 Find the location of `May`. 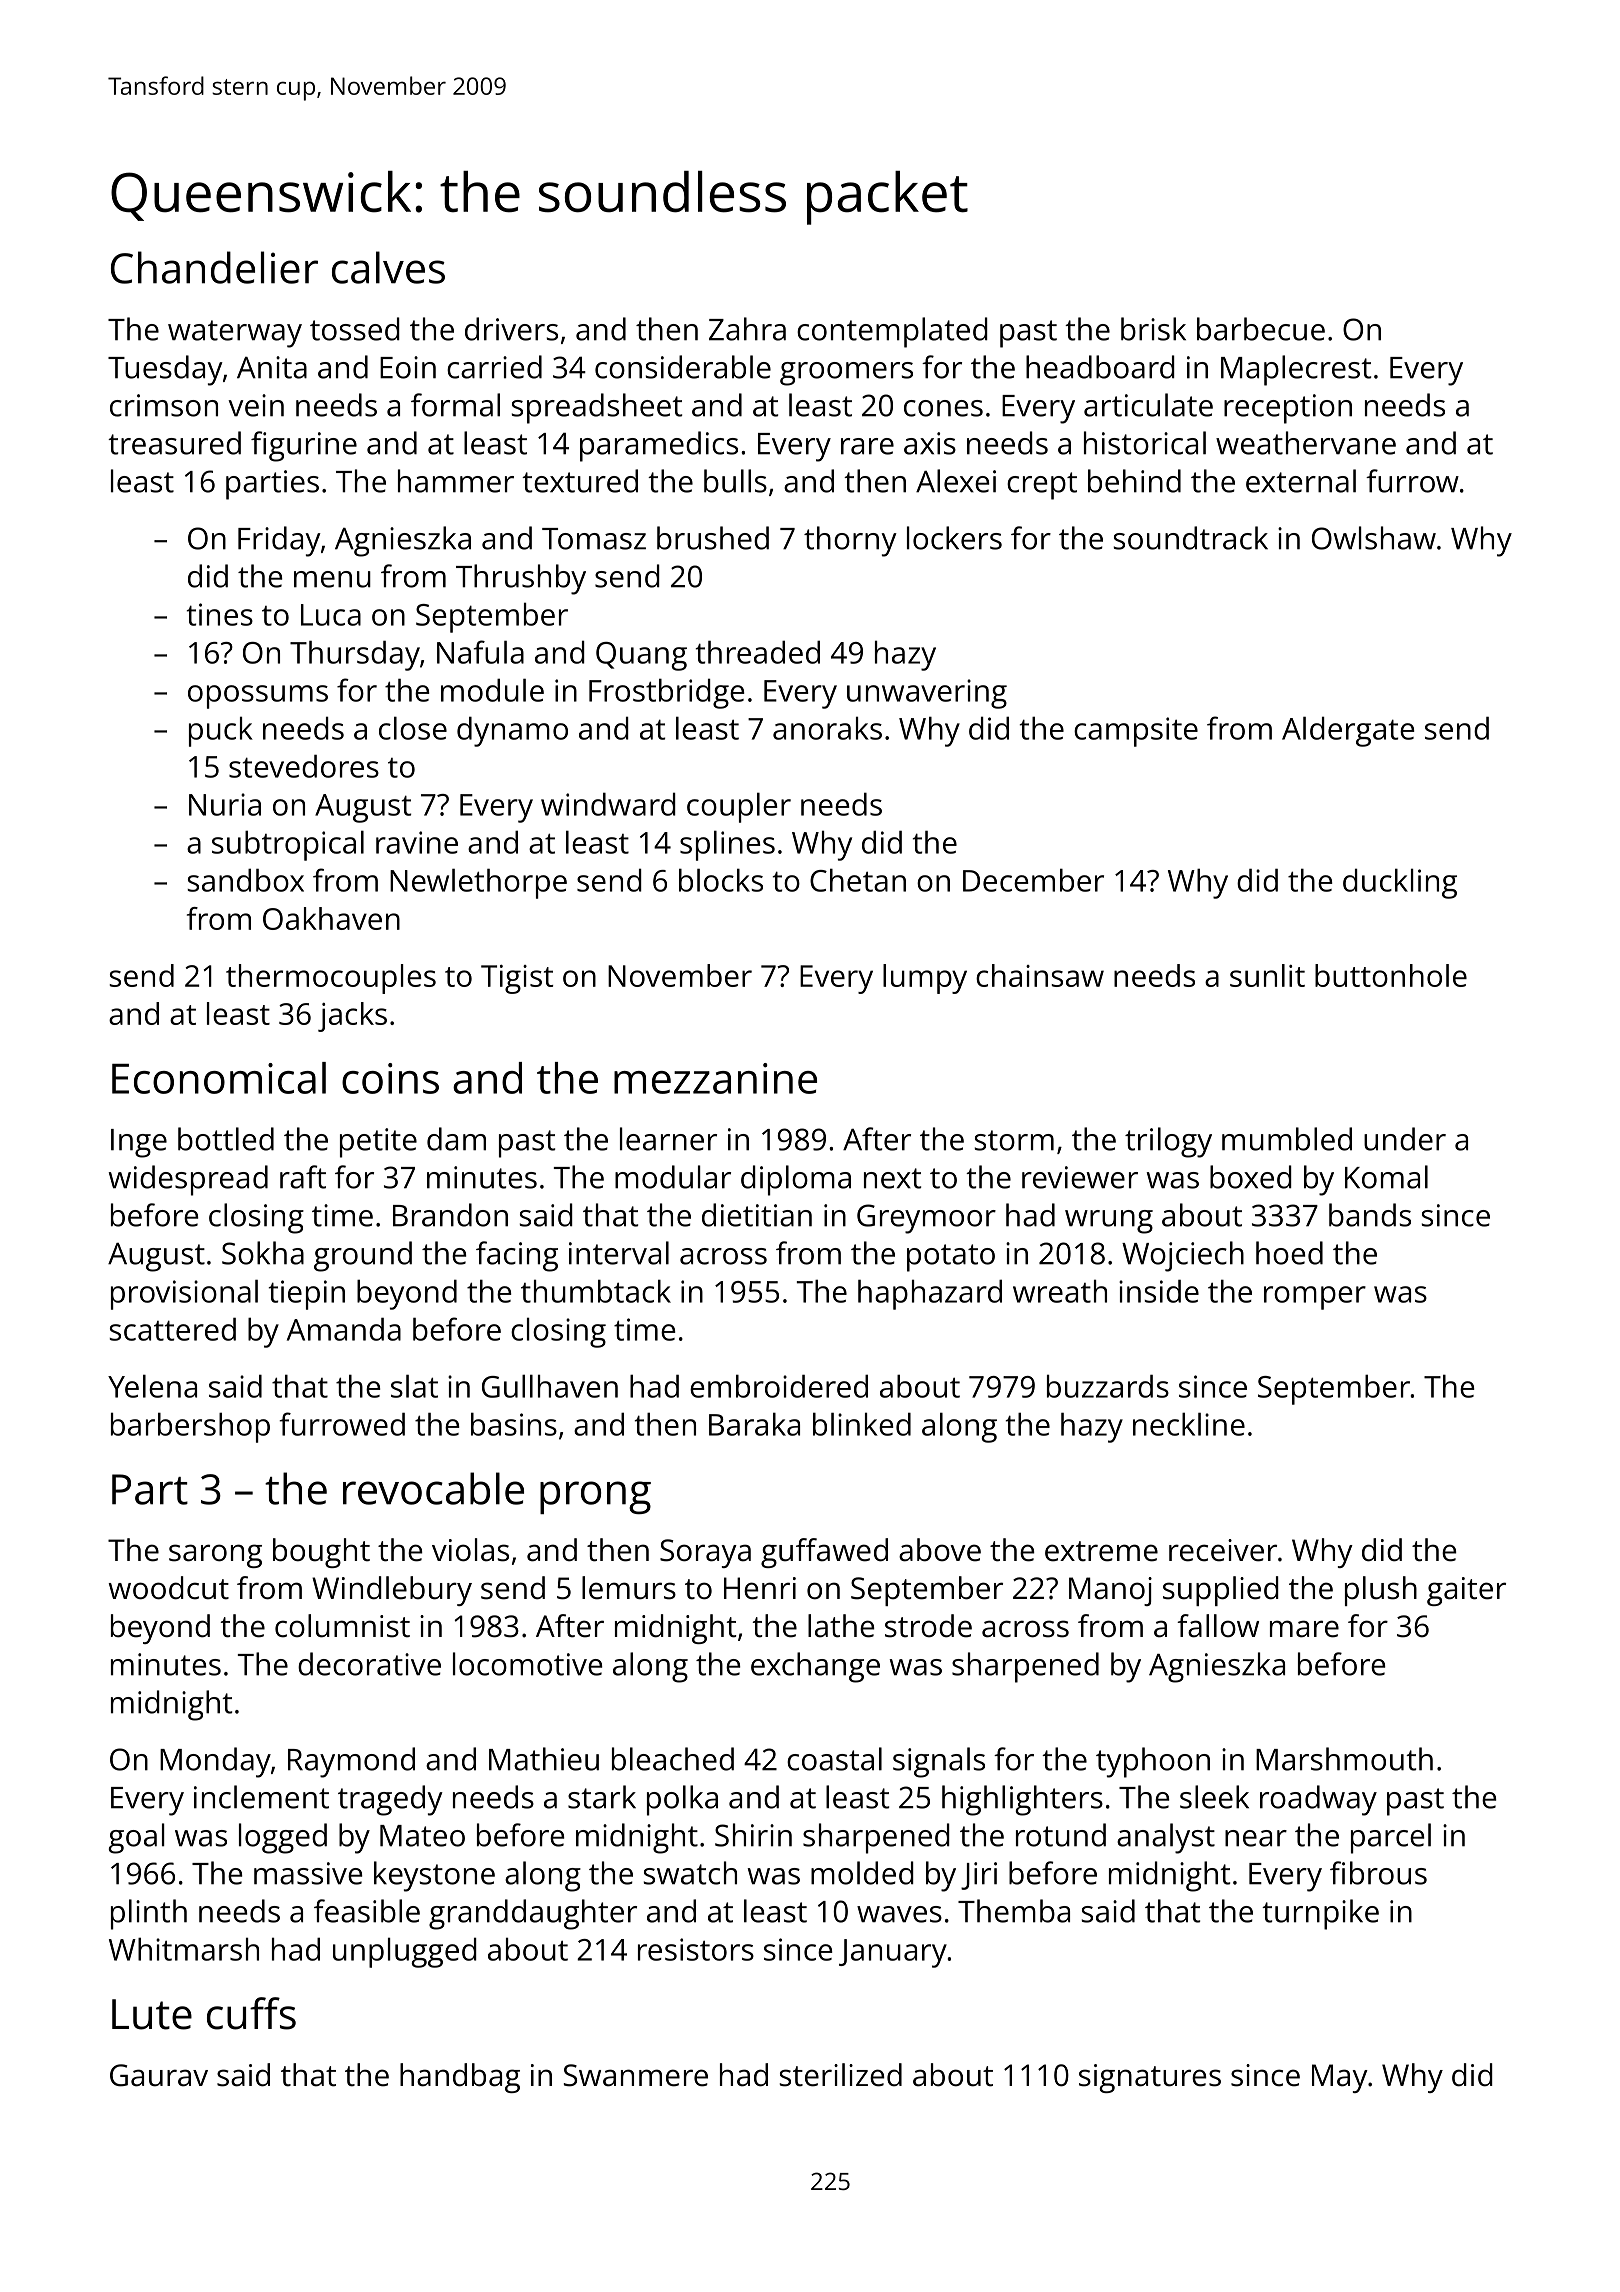

May is located at coordinates (1340, 2078).
